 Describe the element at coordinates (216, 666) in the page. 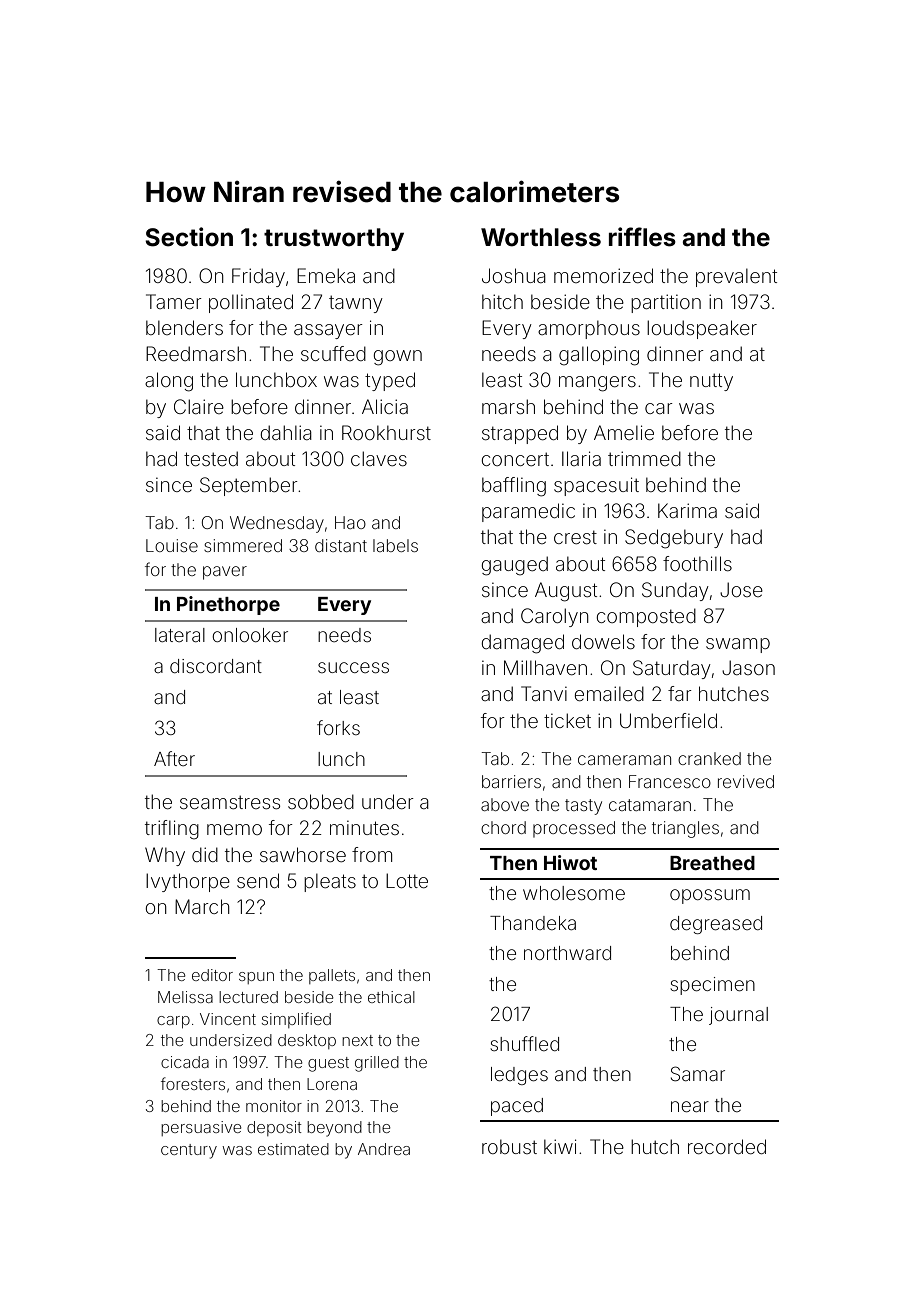

I see `discordant` at that location.
